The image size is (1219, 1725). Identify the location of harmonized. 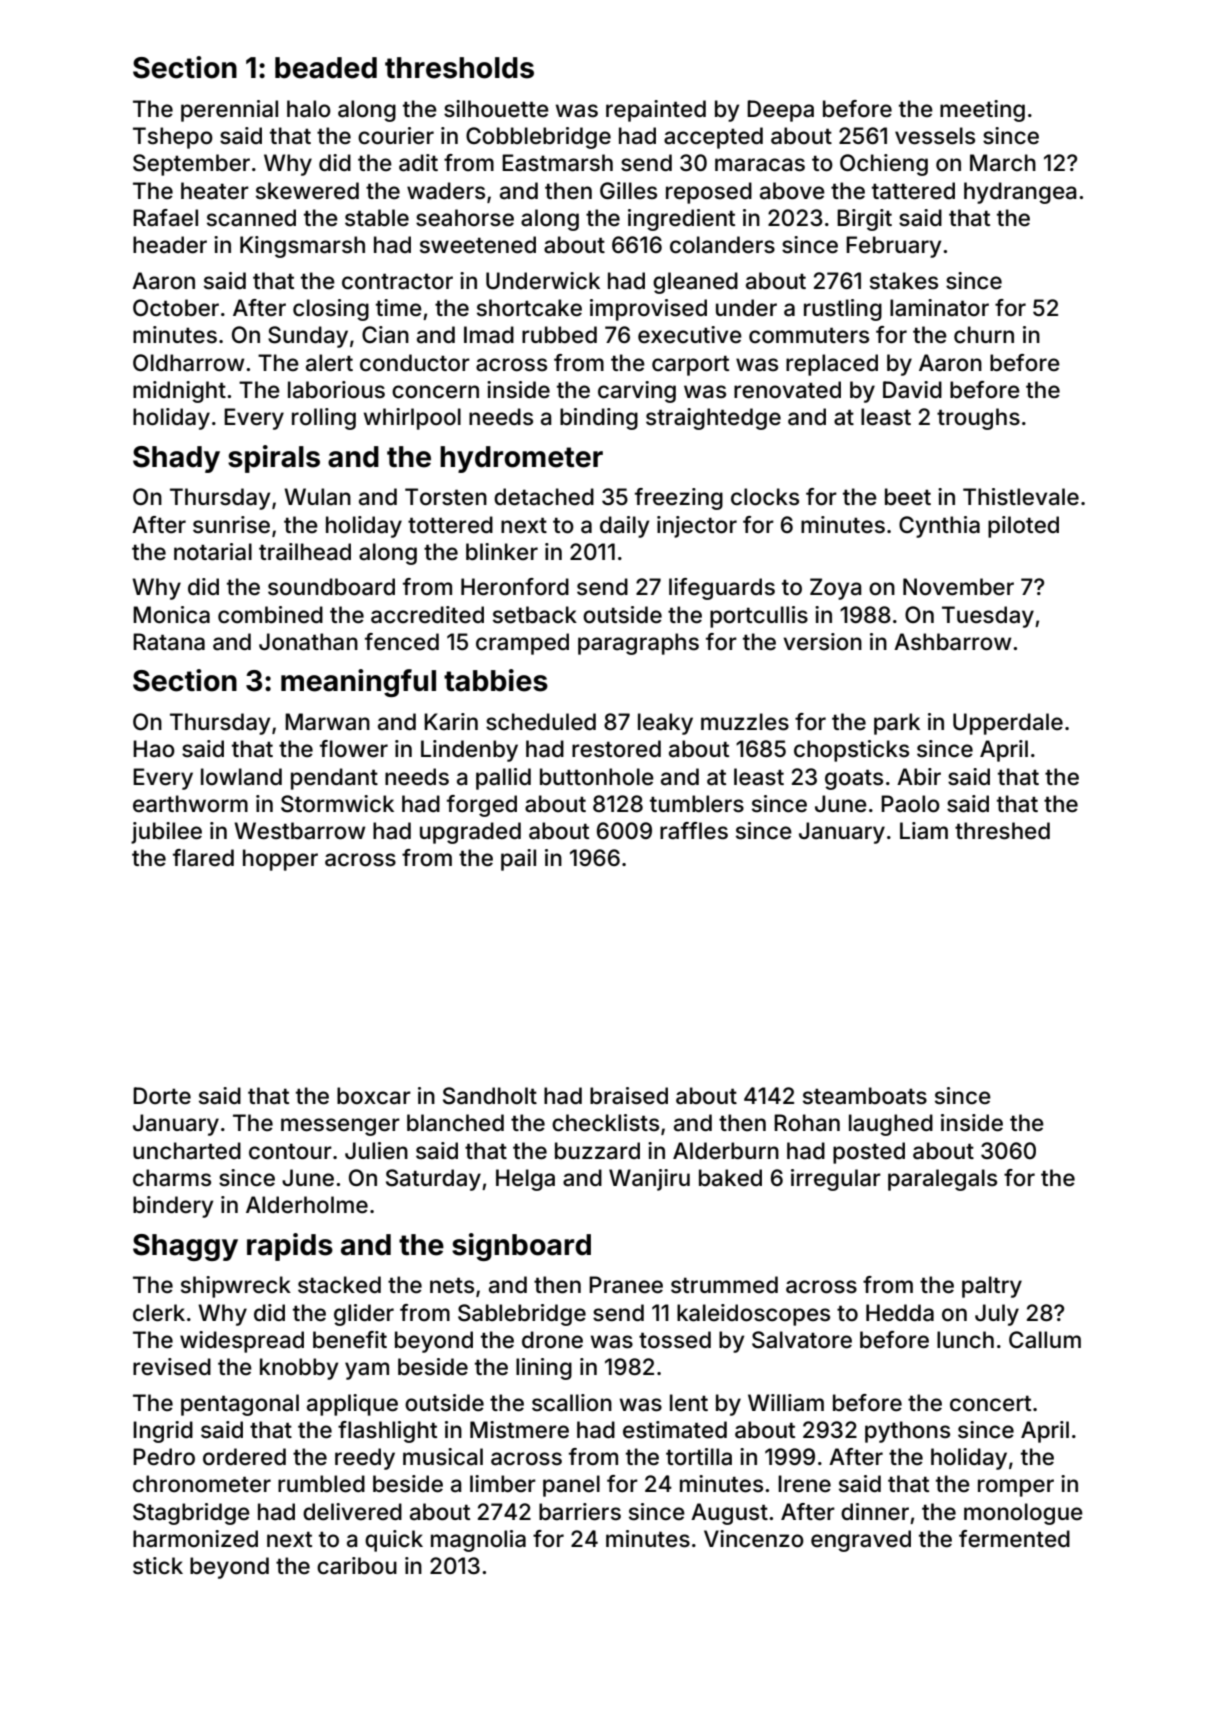
(195, 1539).
